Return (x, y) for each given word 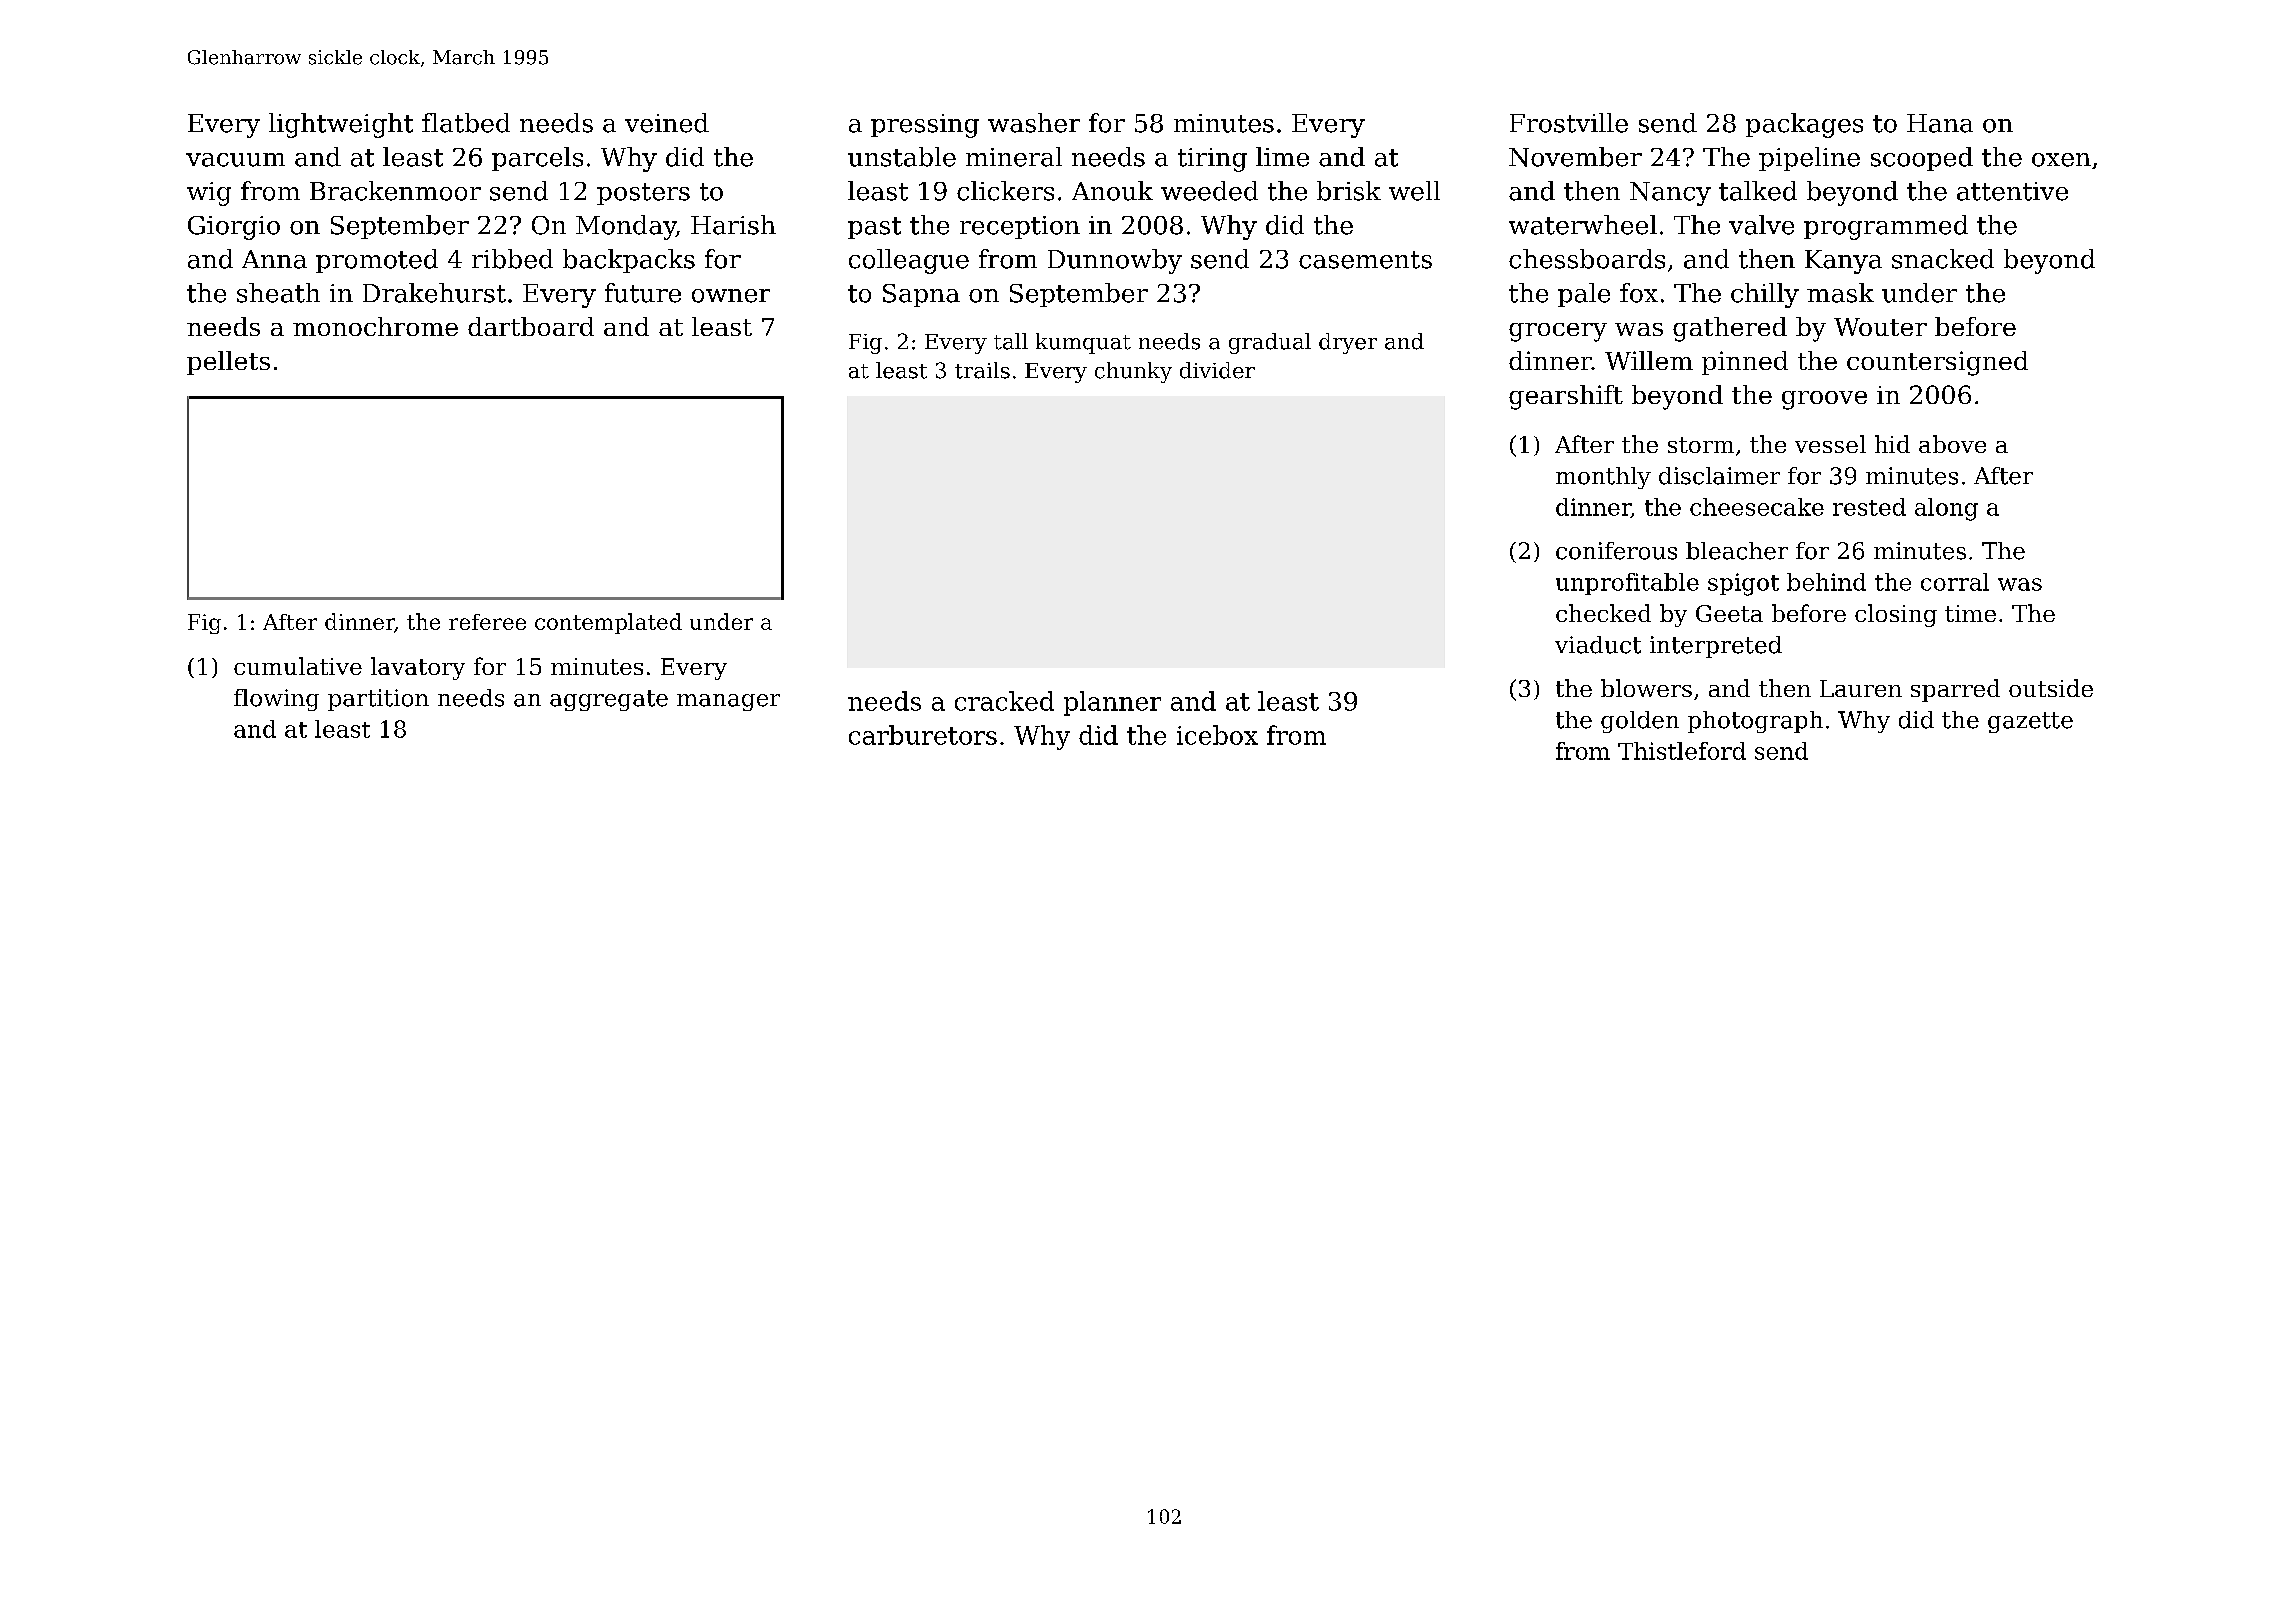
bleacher (1737, 551)
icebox (1217, 735)
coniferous (1616, 551)
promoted (377, 261)
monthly (1603, 478)
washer (1034, 123)
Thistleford (1682, 751)
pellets (228, 363)
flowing (276, 700)
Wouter (1880, 327)
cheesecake (1757, 507)
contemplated (608, 623)
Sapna (921, 295)
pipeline (1809, 159)
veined (667, 123)
